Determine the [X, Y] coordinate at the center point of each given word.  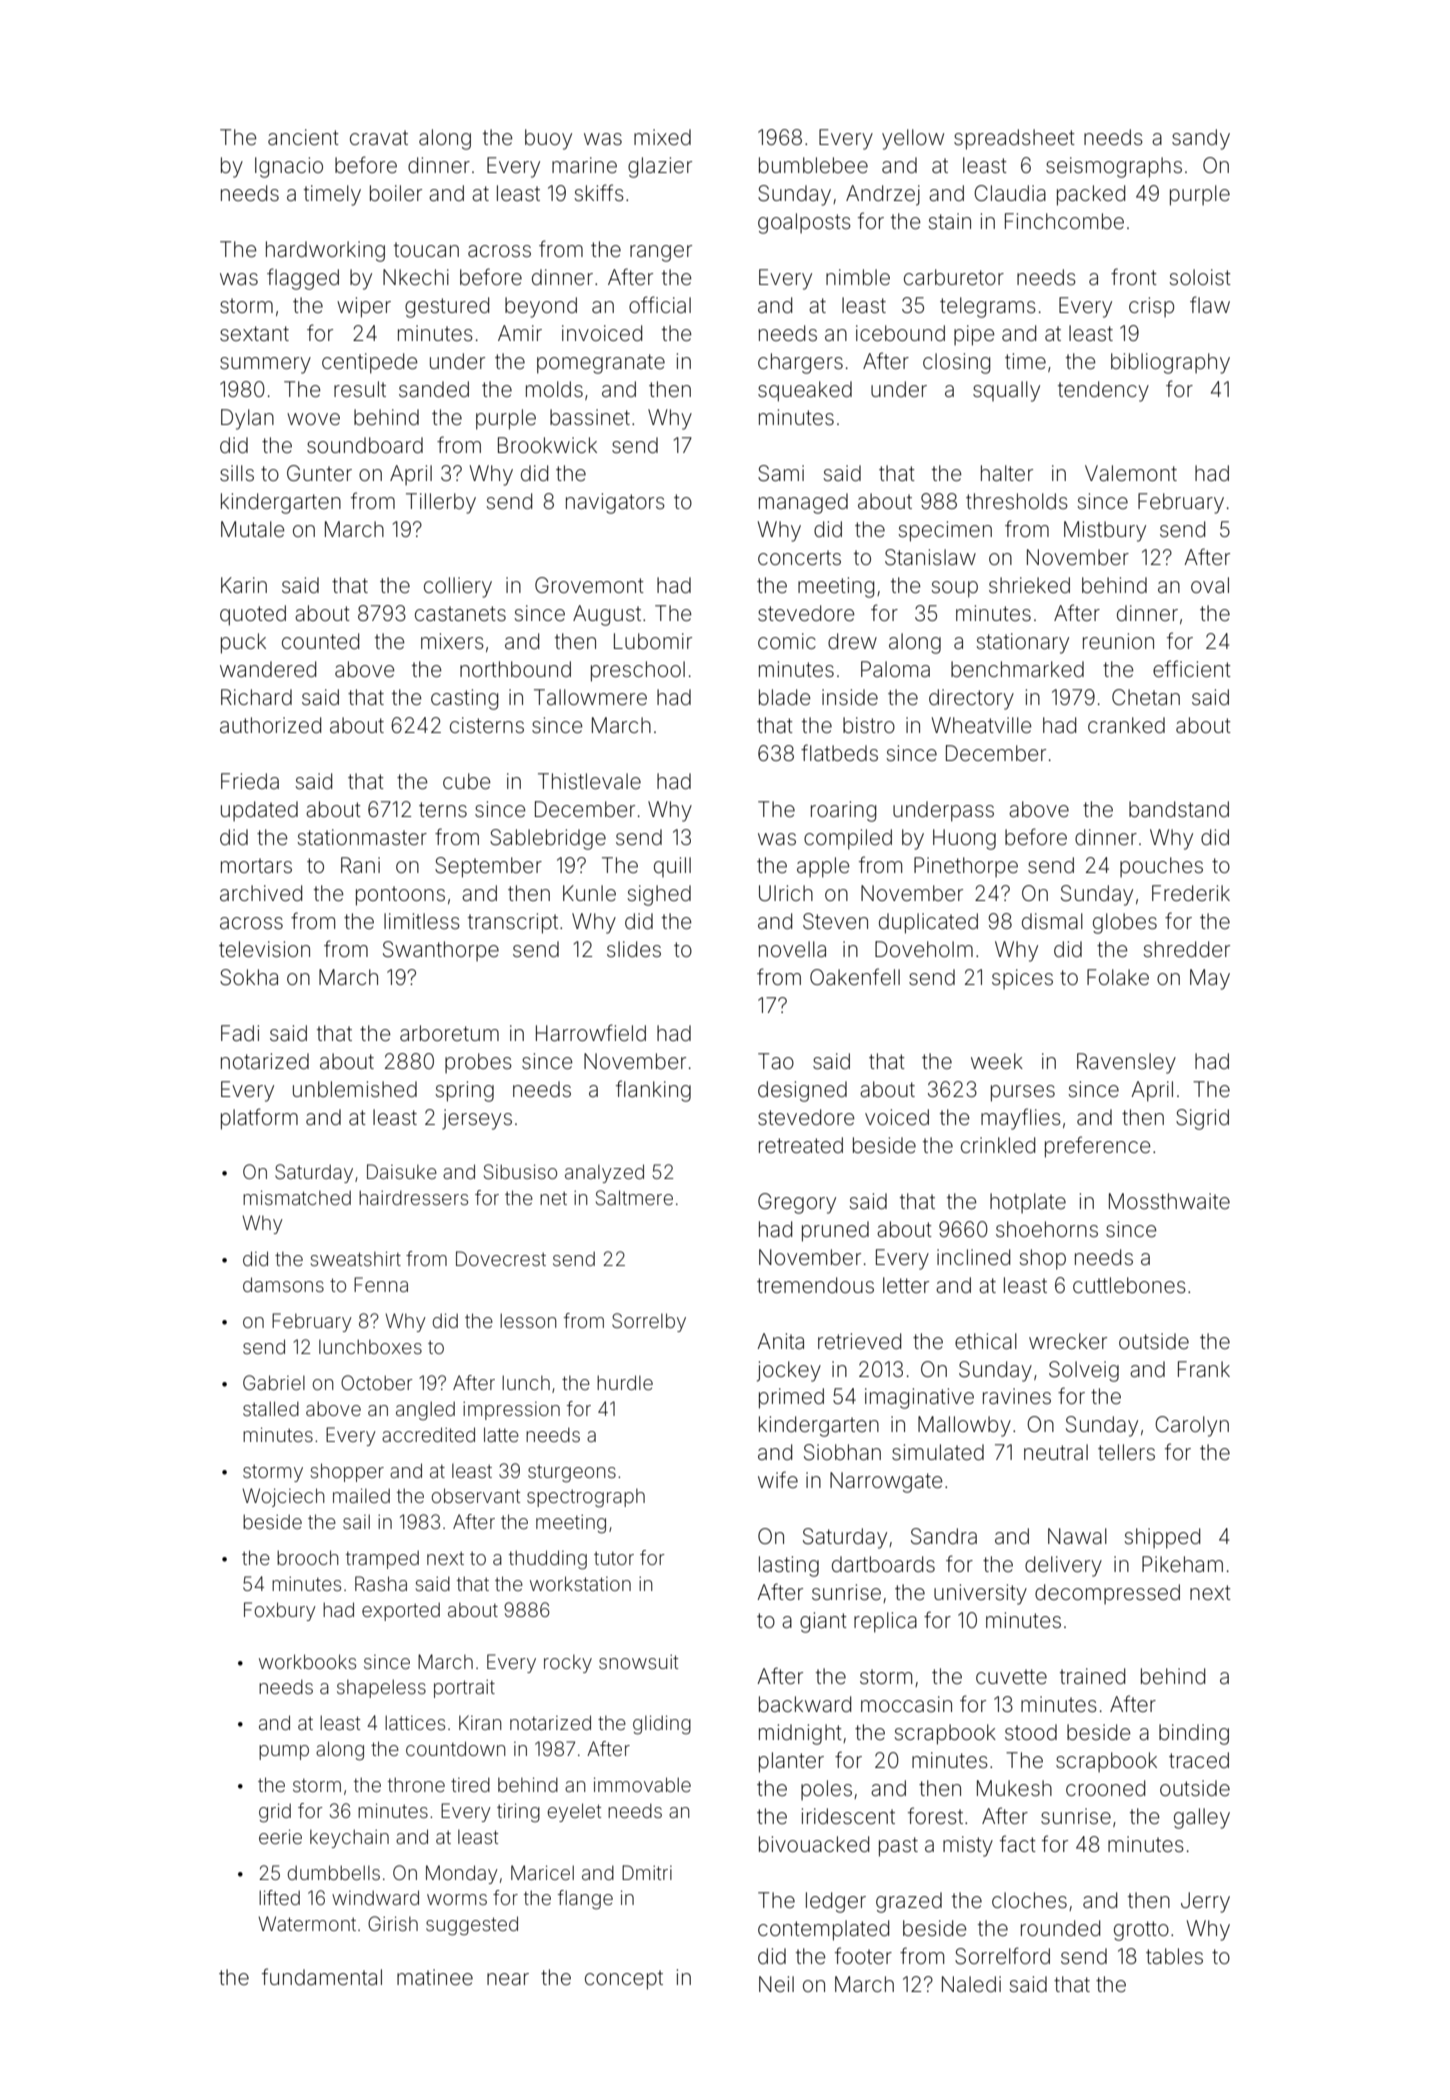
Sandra [944, 1536]
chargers [800, 363]
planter [791, 1762]
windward [375, 1897]
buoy [548, 139]
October [377, 1382]
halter [1007, 473]
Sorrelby [649, 1322]
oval [1210, 585]
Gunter [319, 473]
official [660, 305]
